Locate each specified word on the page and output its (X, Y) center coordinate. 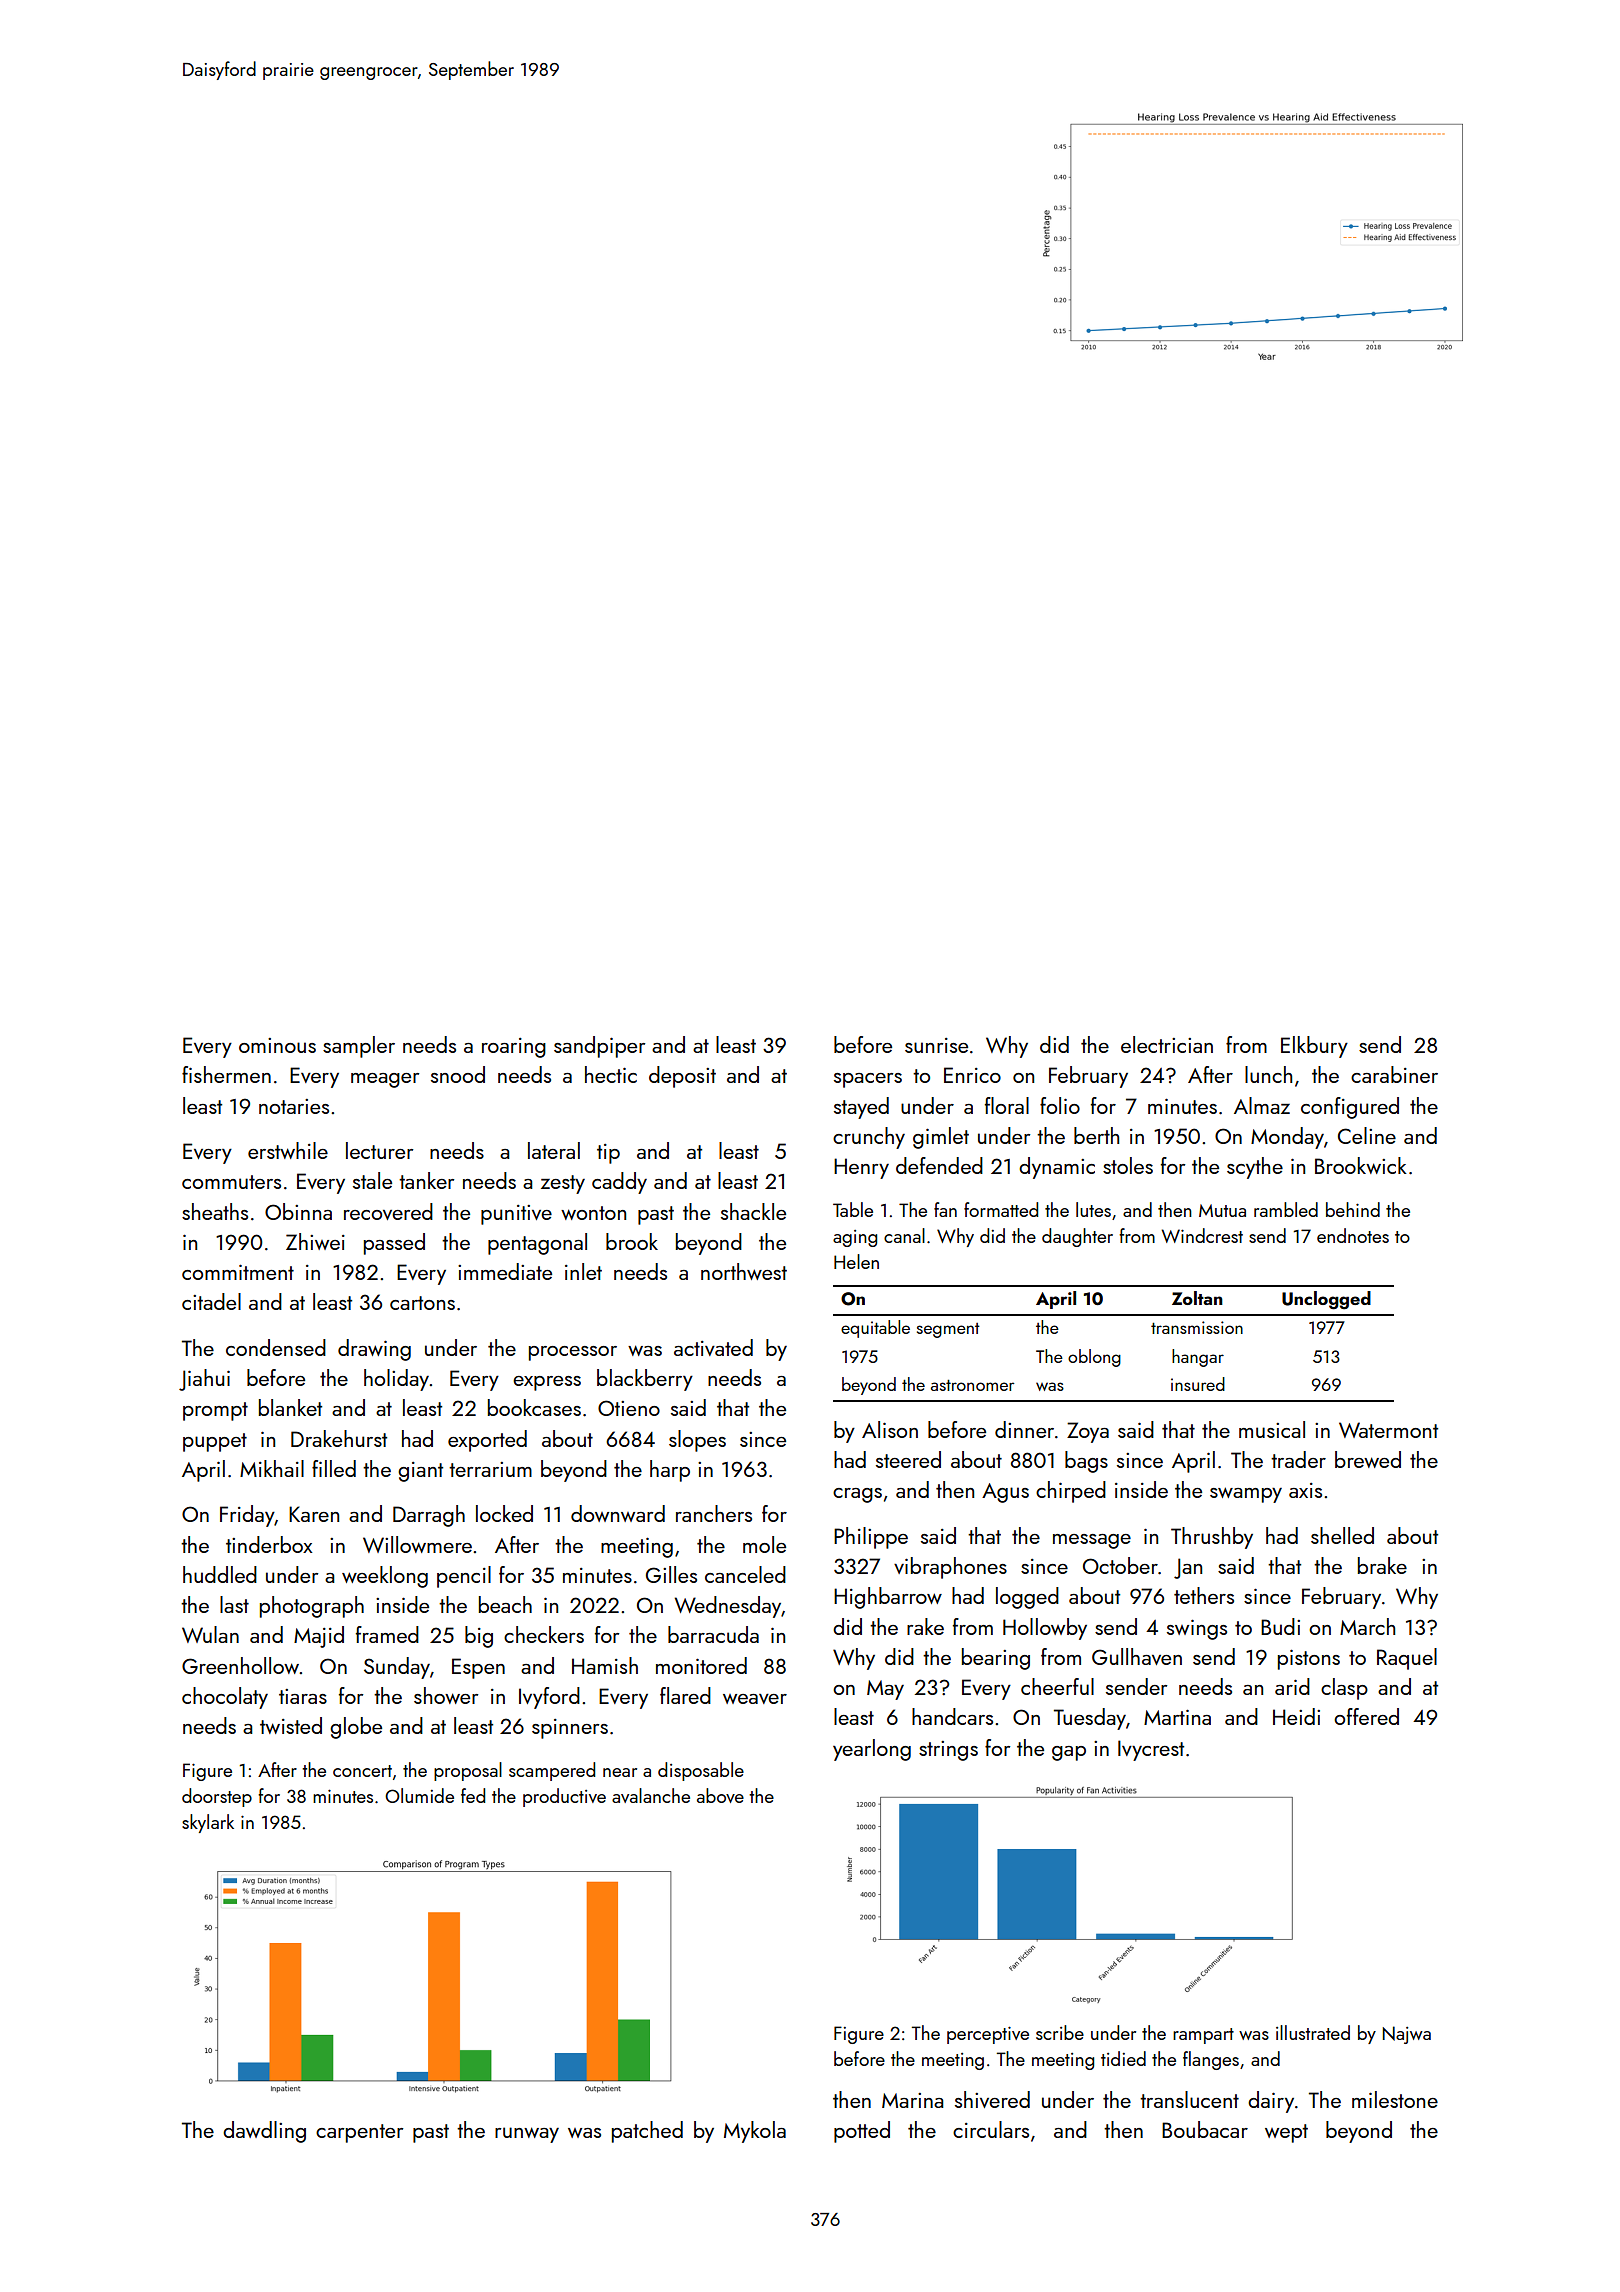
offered (1366, 1716)
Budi (1280, 1626)
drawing (374, 1350)
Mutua (1222, 1210)
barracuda (713, 1634)
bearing (996, 1659)
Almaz (1262, 1105)
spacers (868, 1080)
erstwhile (288, 1150)
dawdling (264, 2132)
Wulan (210, 1634)
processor (573, 1353)
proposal (468, 1771)
